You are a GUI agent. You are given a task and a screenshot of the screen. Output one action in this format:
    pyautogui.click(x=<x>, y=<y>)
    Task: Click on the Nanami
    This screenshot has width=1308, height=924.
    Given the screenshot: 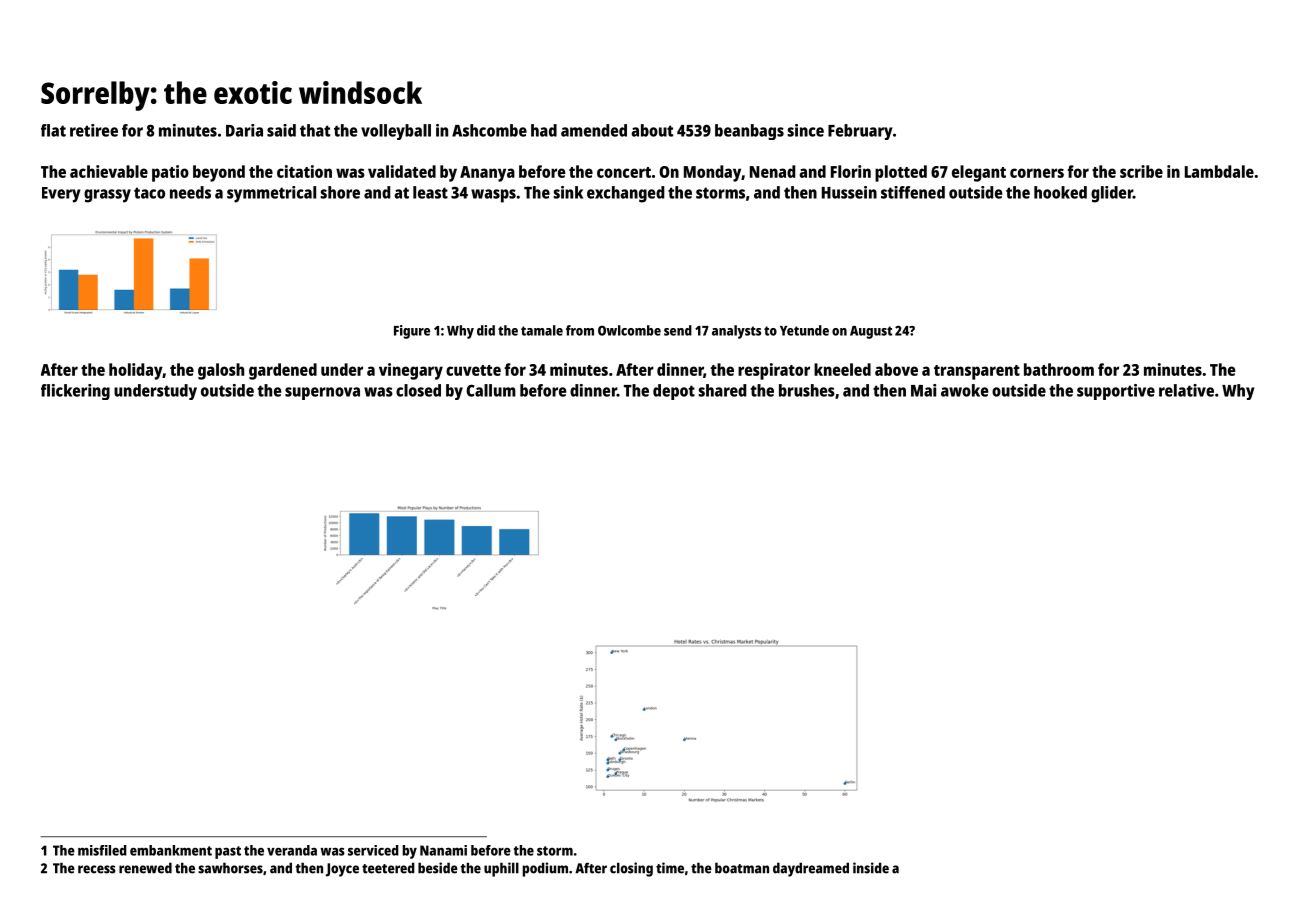 What is the action you would take?
    pyautogui.click(x=443, y=850)
